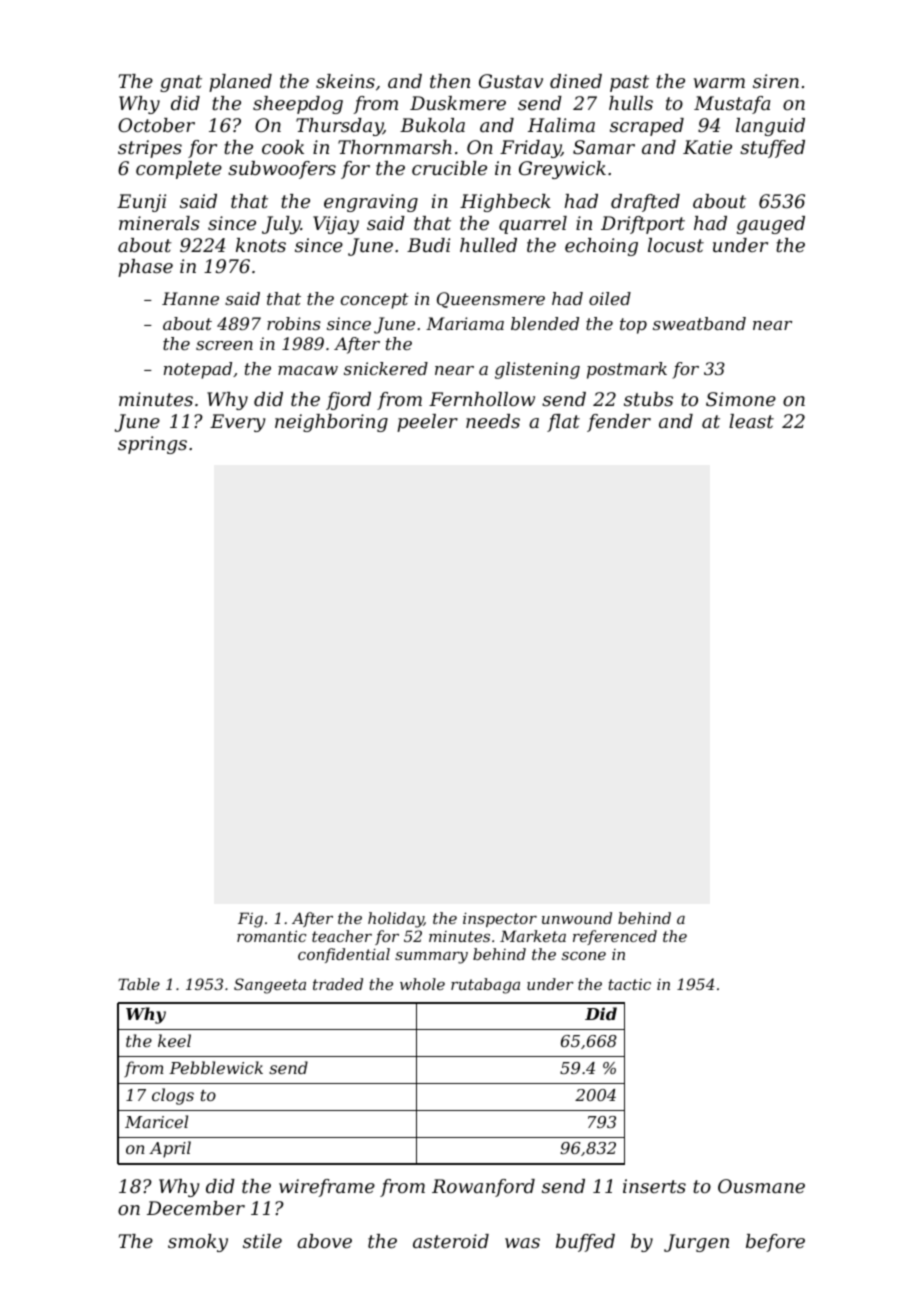  What do you see at coordinates (699, 323) in the screenshot?
I see `sweatband` at bounding box center [699, 323].
